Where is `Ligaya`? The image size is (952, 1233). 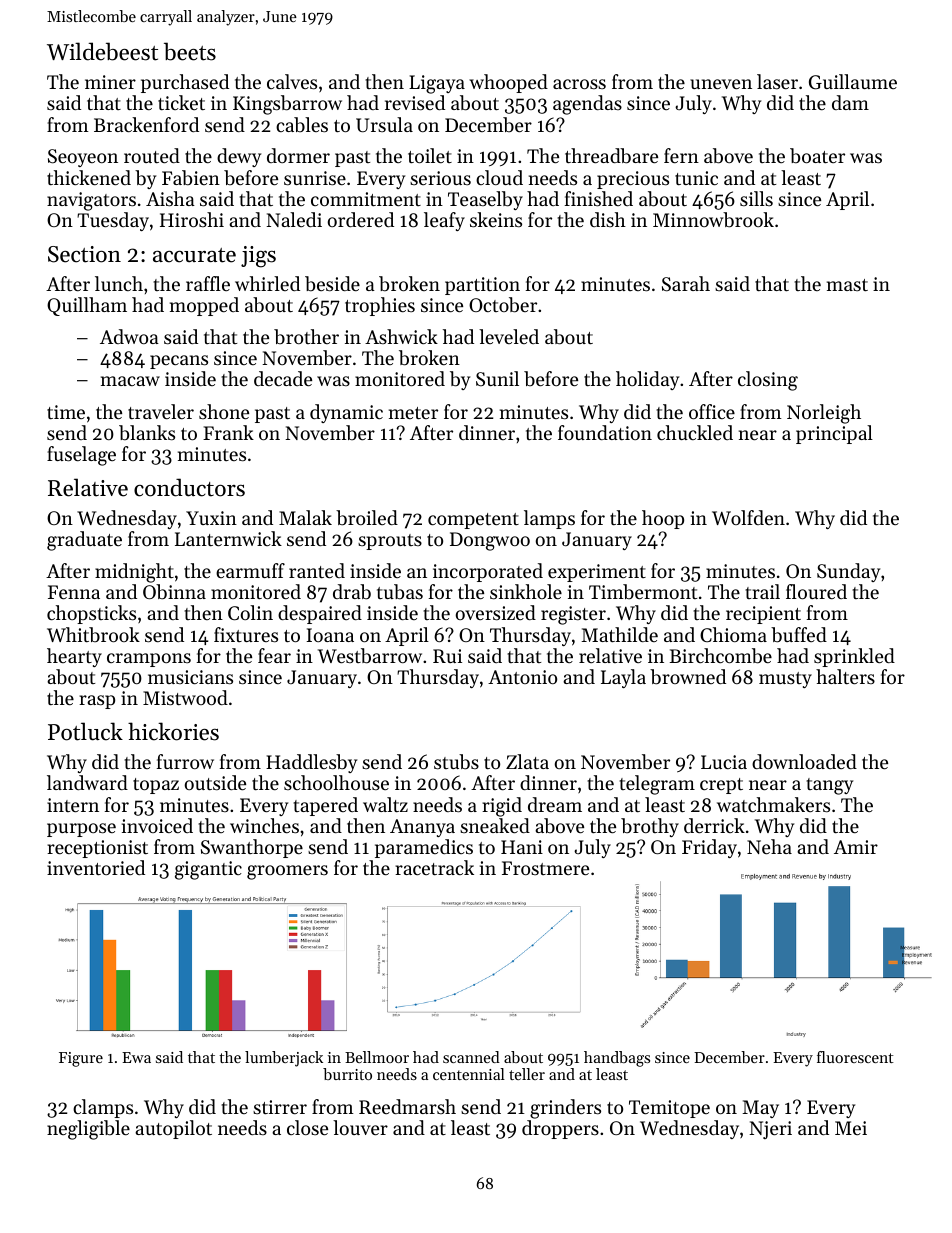
Ligaya is located at coordinates (437, 84).
